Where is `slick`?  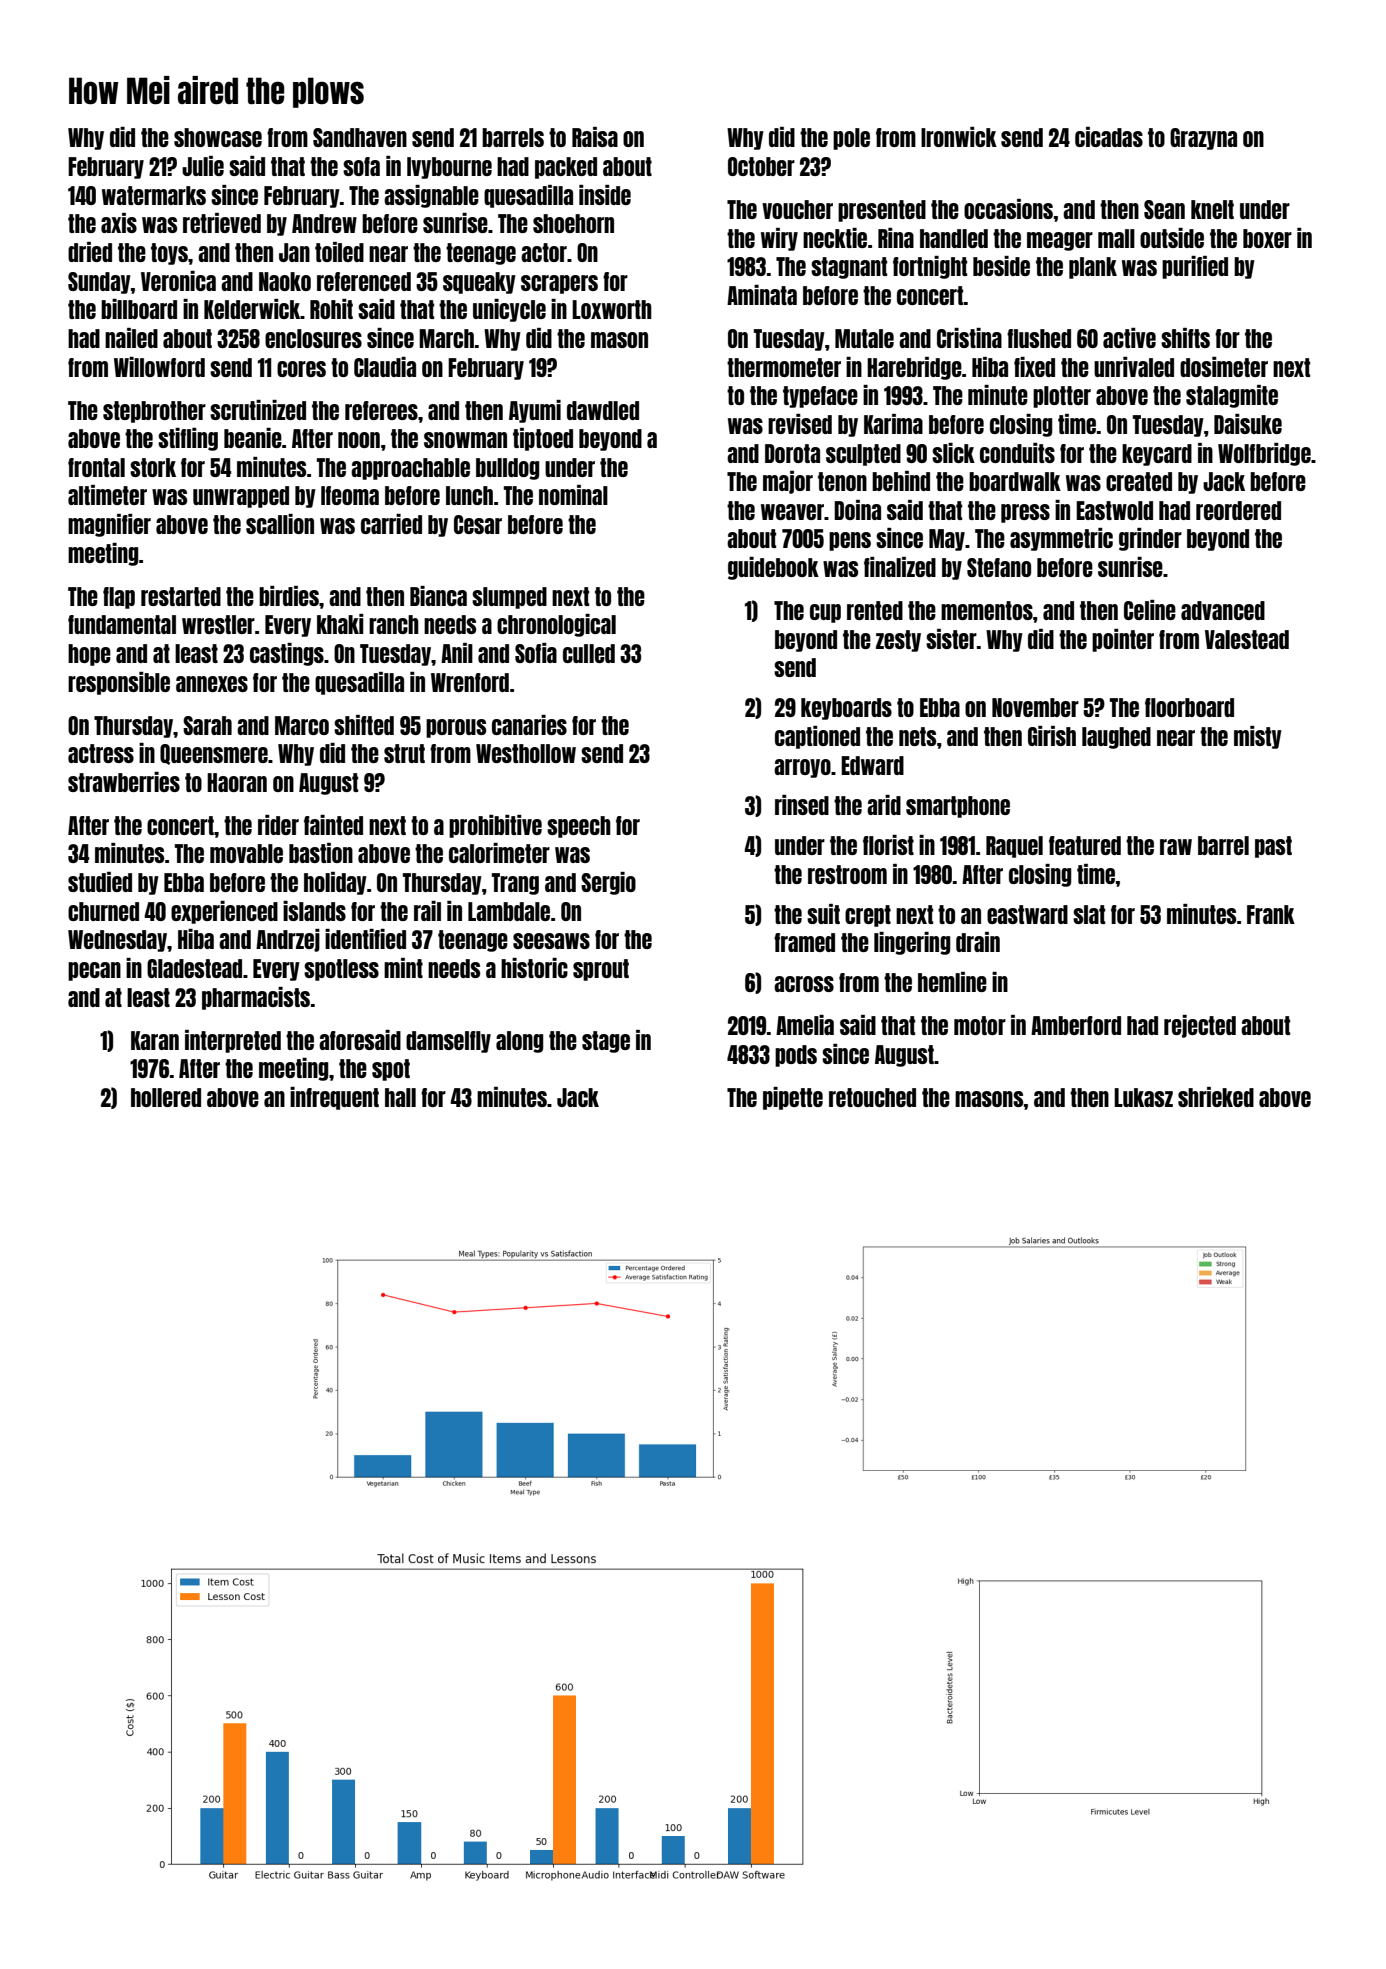 slick is located at coordinates (953, 453).
